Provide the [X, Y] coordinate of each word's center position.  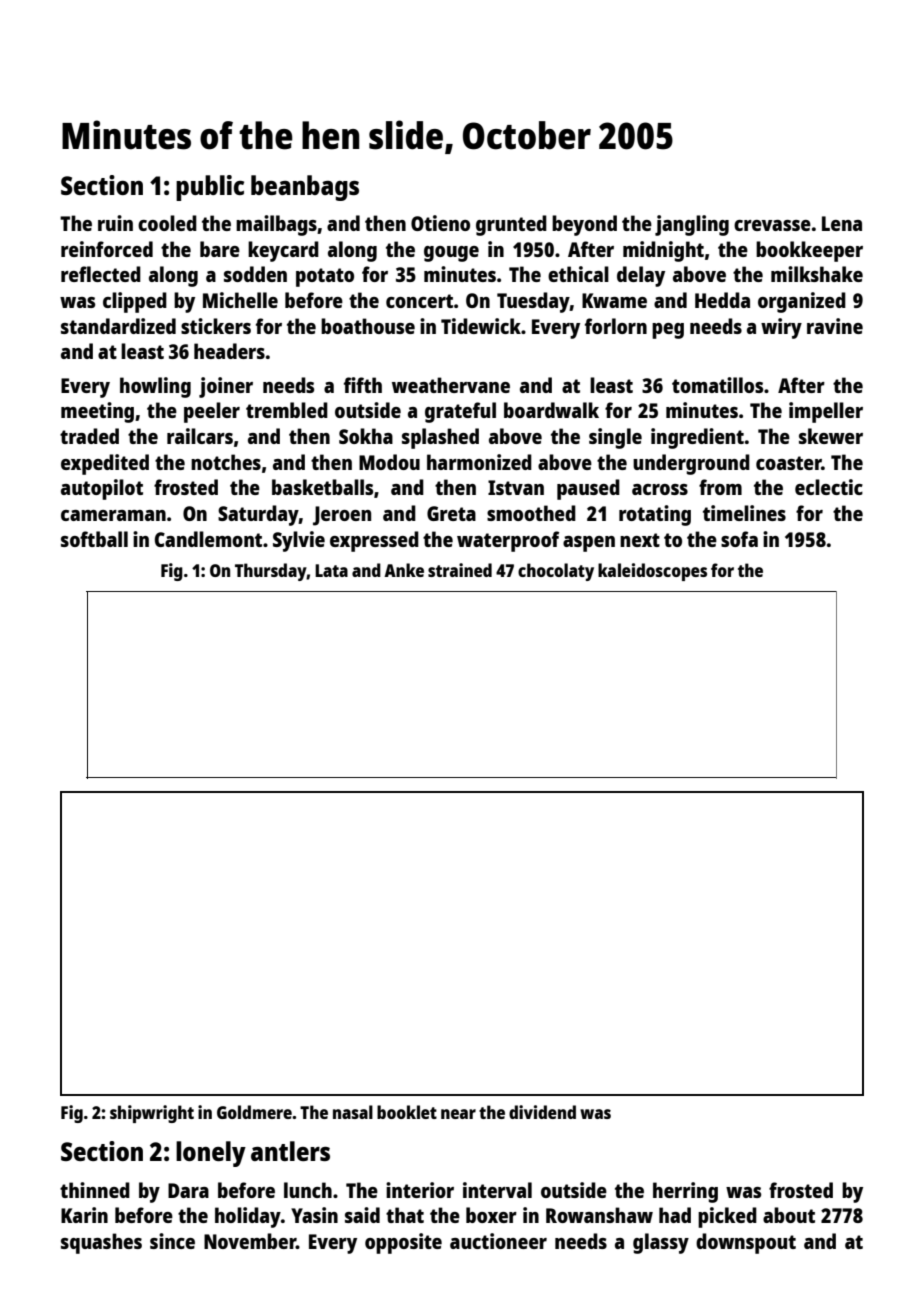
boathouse [368, 326]
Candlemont [208, 539]
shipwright [152, 1114]
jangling [692, 225]
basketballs [322, 487]
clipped [135, 302]
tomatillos [717, 385]
